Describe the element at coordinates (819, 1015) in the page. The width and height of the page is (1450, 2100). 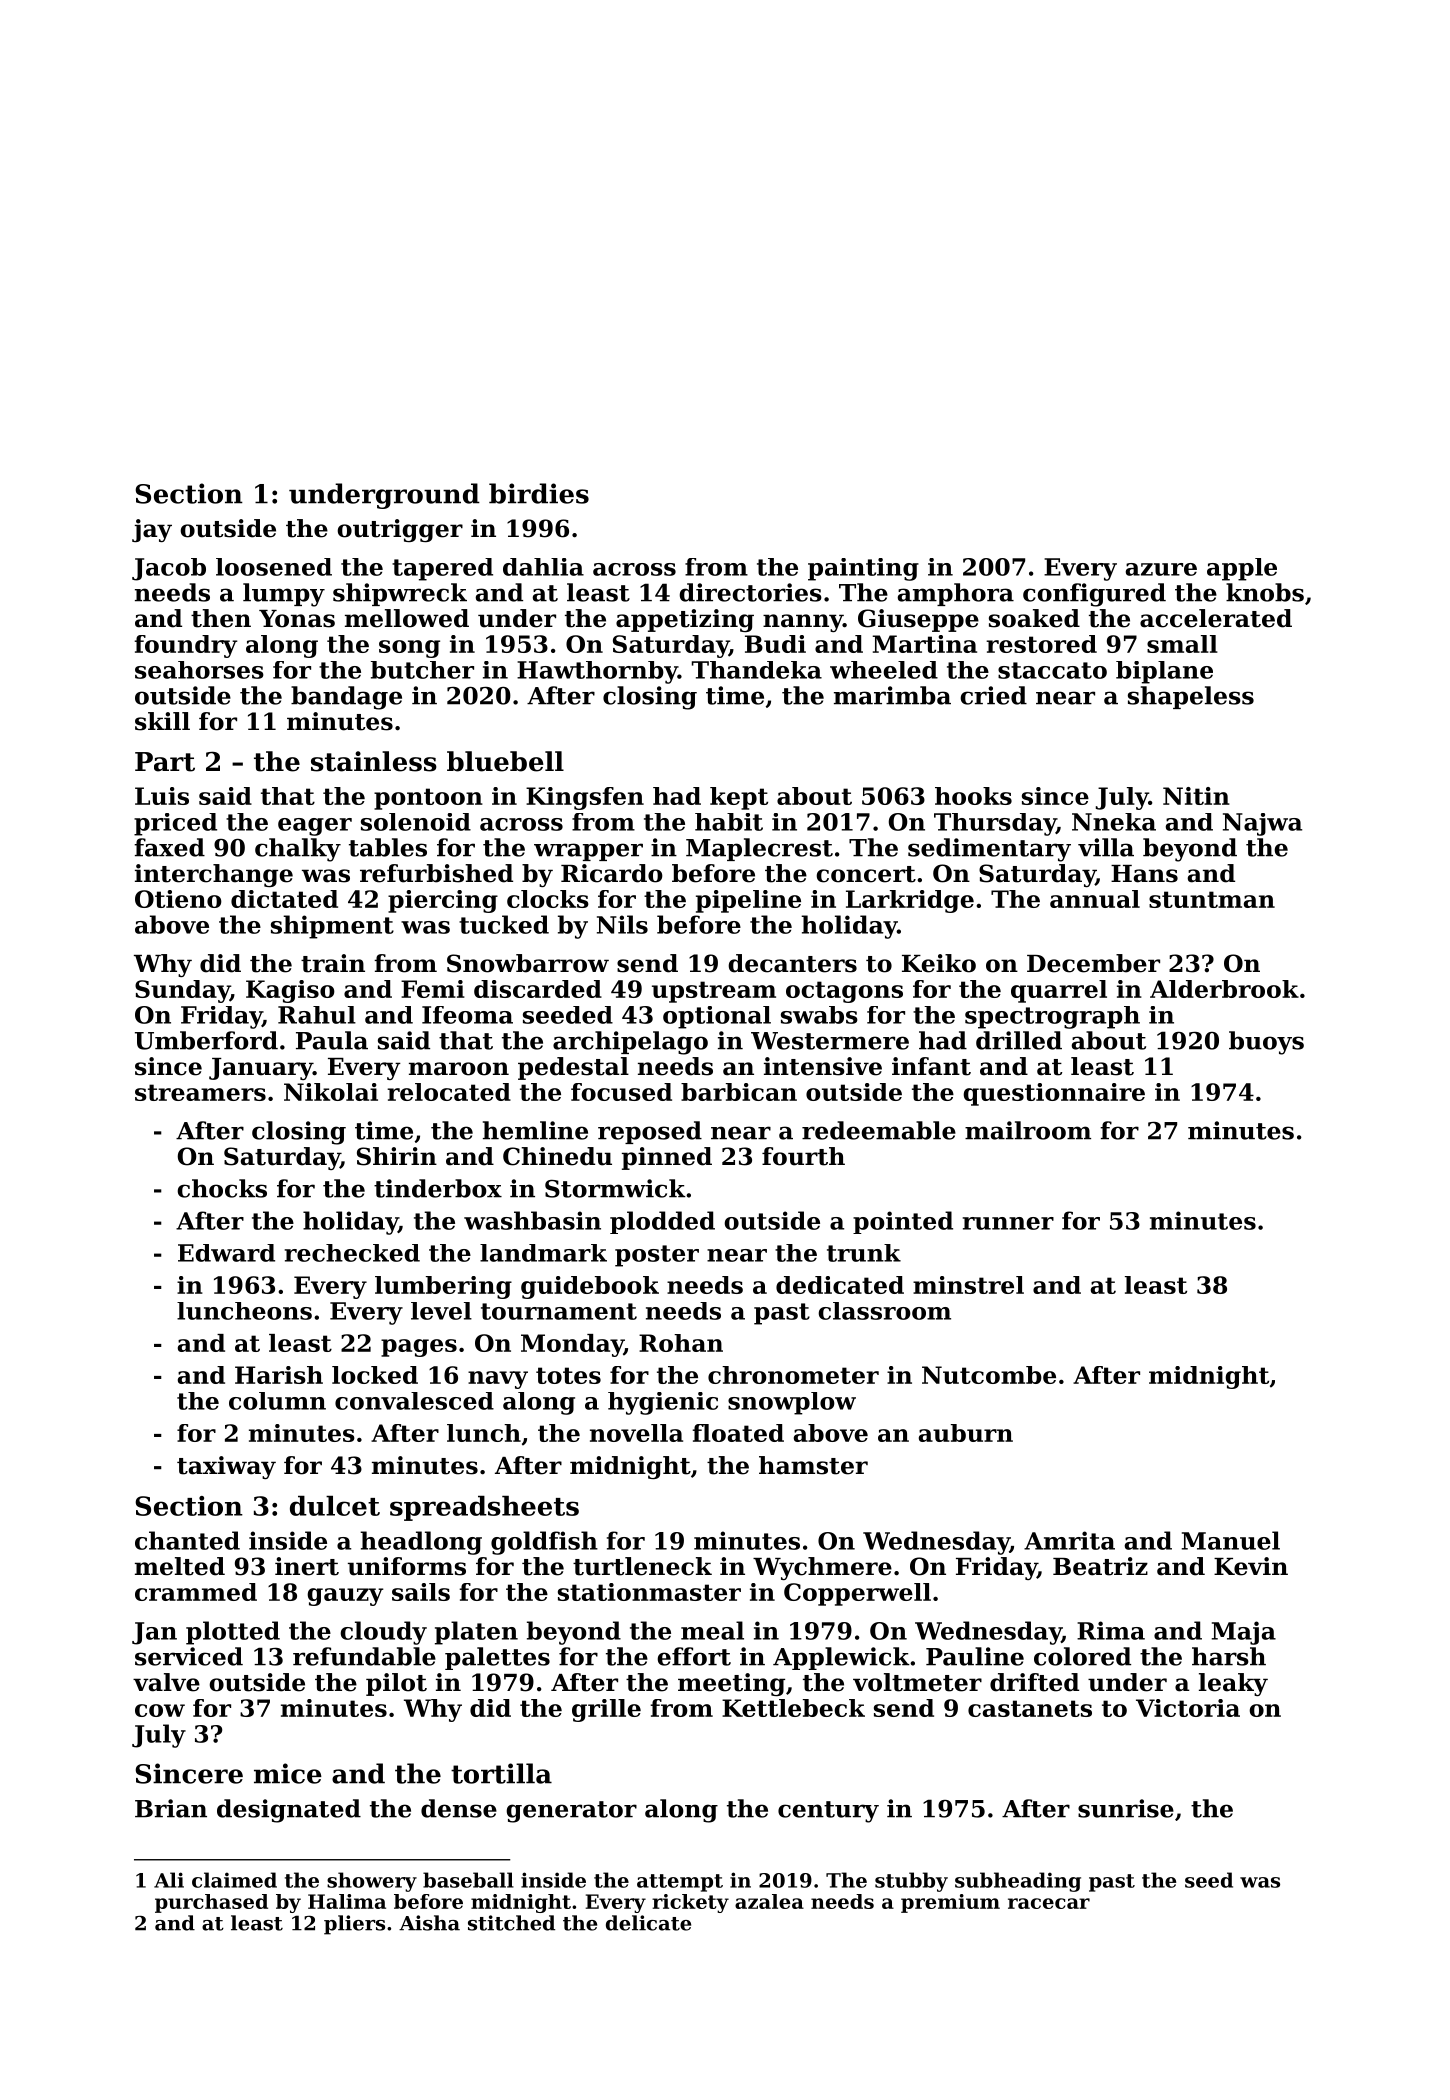
I see `swabs` at that location.
